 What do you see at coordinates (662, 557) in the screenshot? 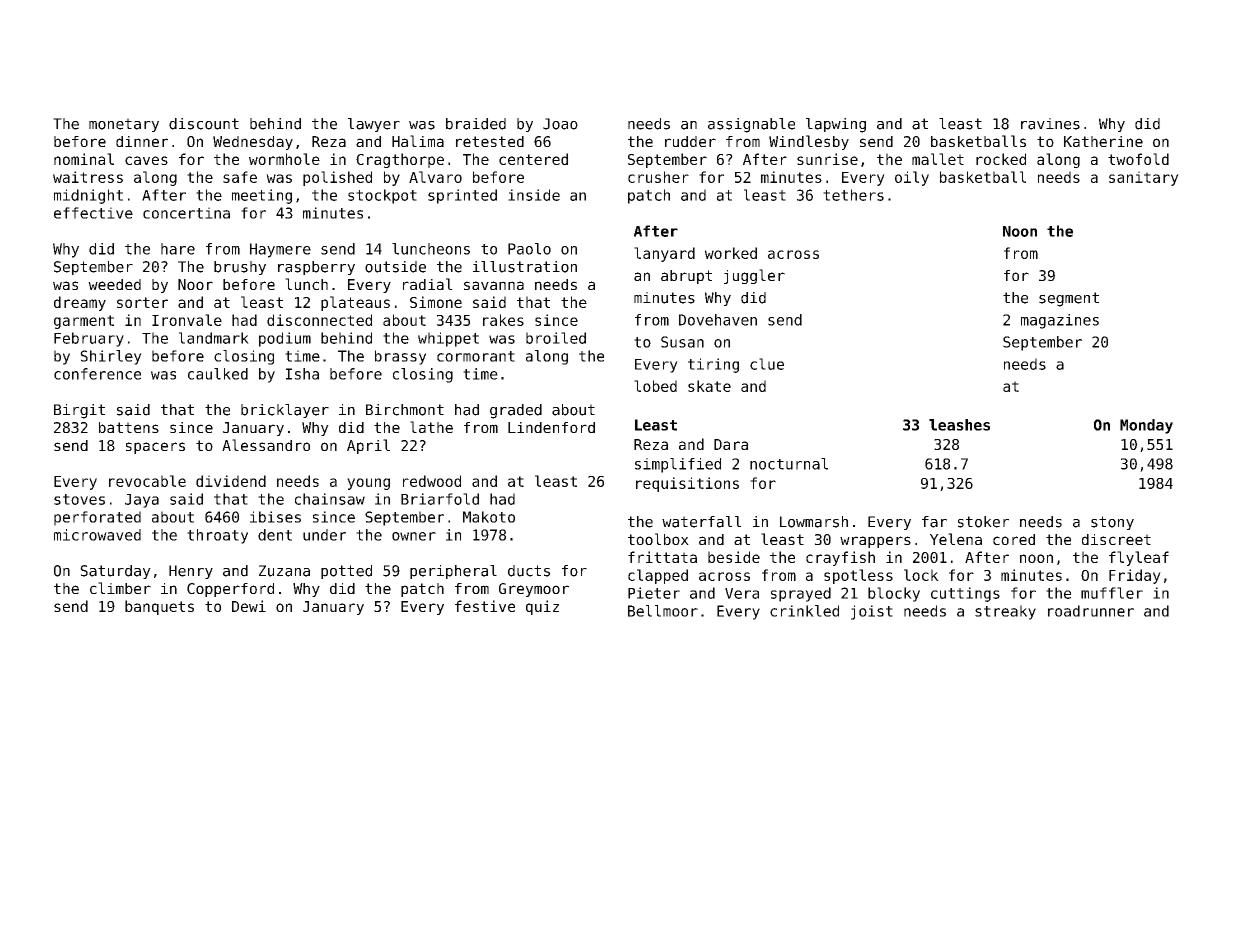
I see `frittata` at bounding box center [662, 557].
